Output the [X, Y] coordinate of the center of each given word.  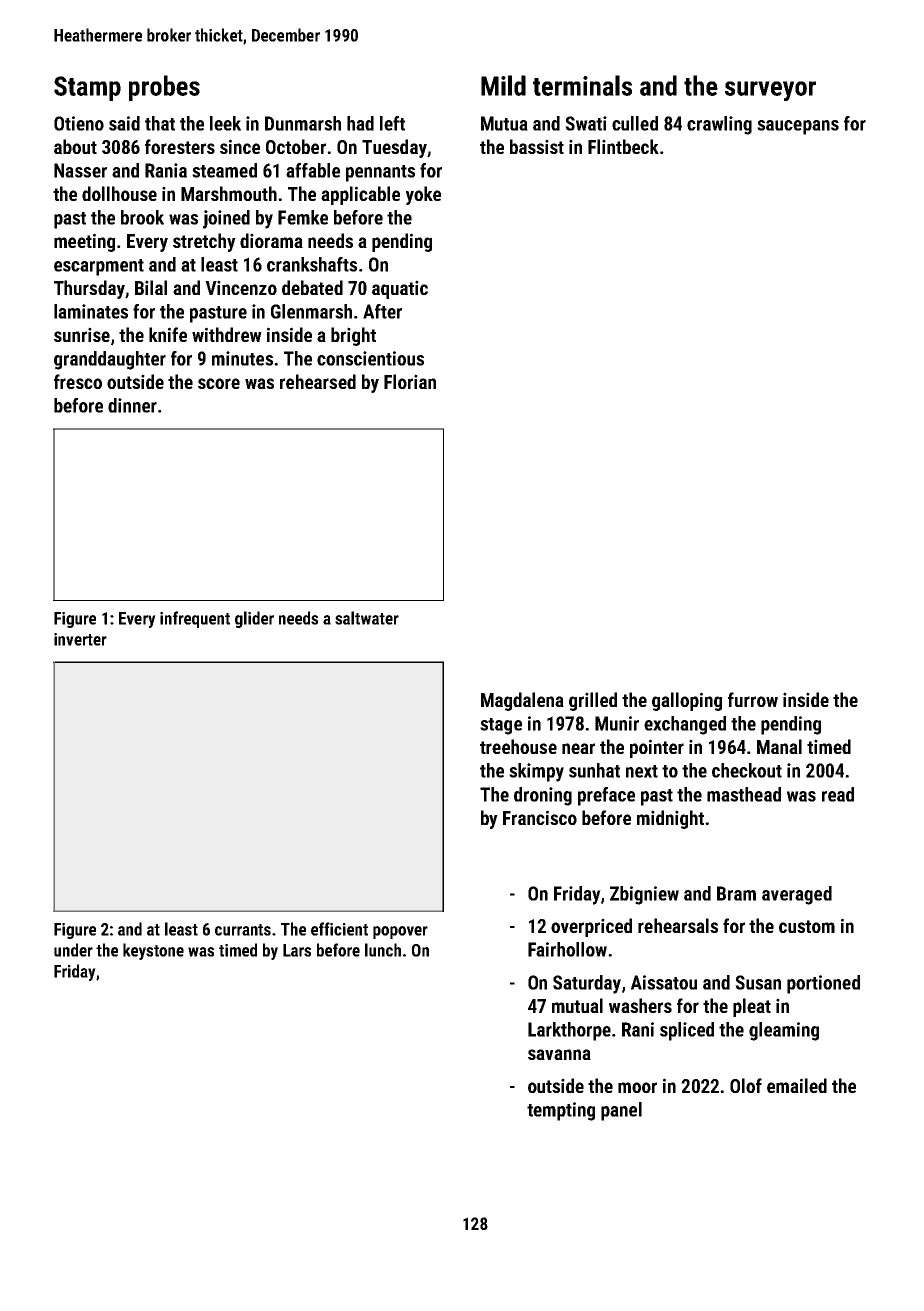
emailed [797, 1085]
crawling [719, 125]
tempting [561, 1111]
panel [621, 1111]
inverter [80, 639]
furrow [753, 699]
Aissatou [664, 982]
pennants [380, 173]
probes [164, 88]
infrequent [195, 619]
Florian [410, 381]
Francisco [540, 817]
